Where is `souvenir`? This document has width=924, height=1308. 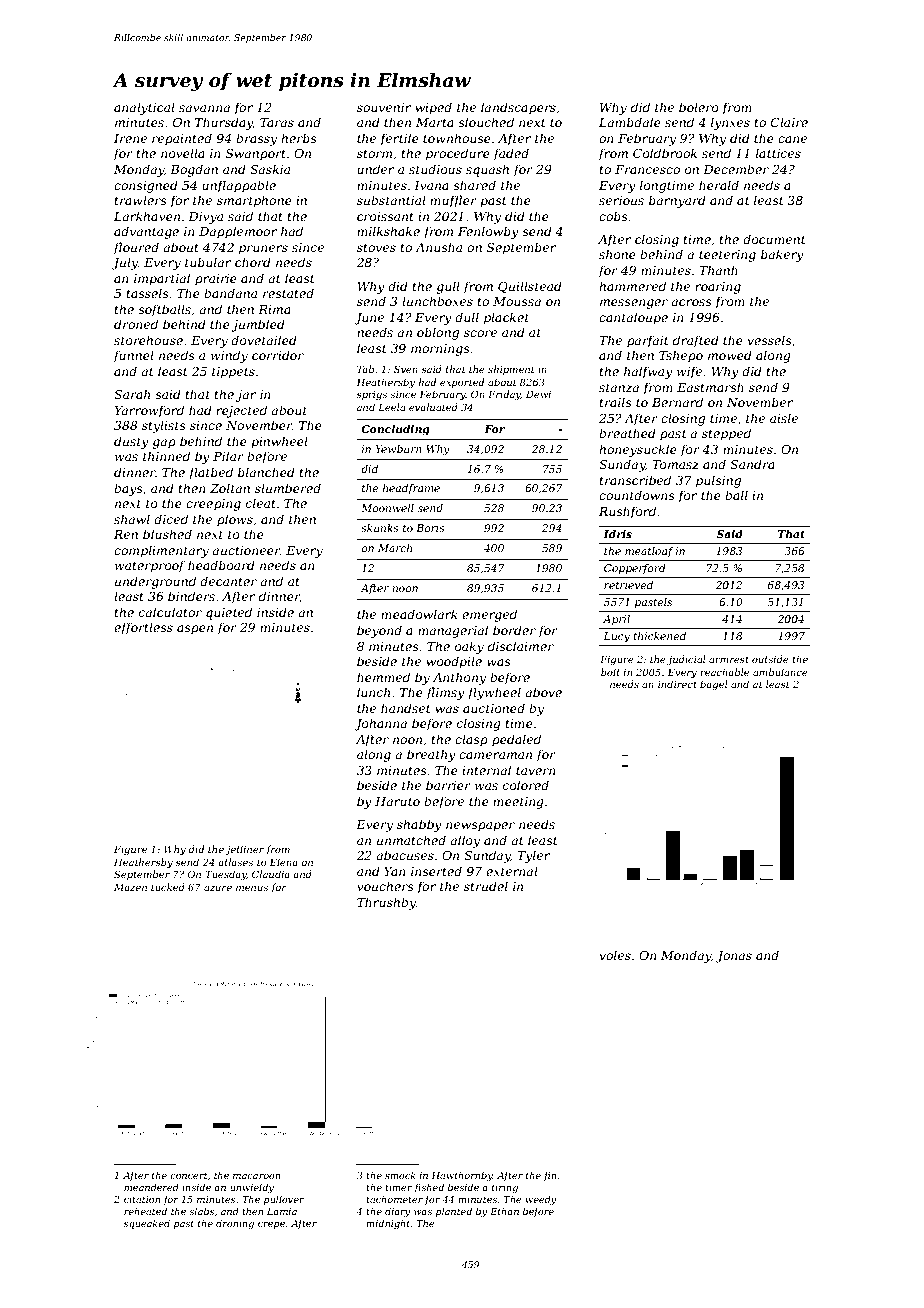
souvenir is located at coordinates (384, 107).
